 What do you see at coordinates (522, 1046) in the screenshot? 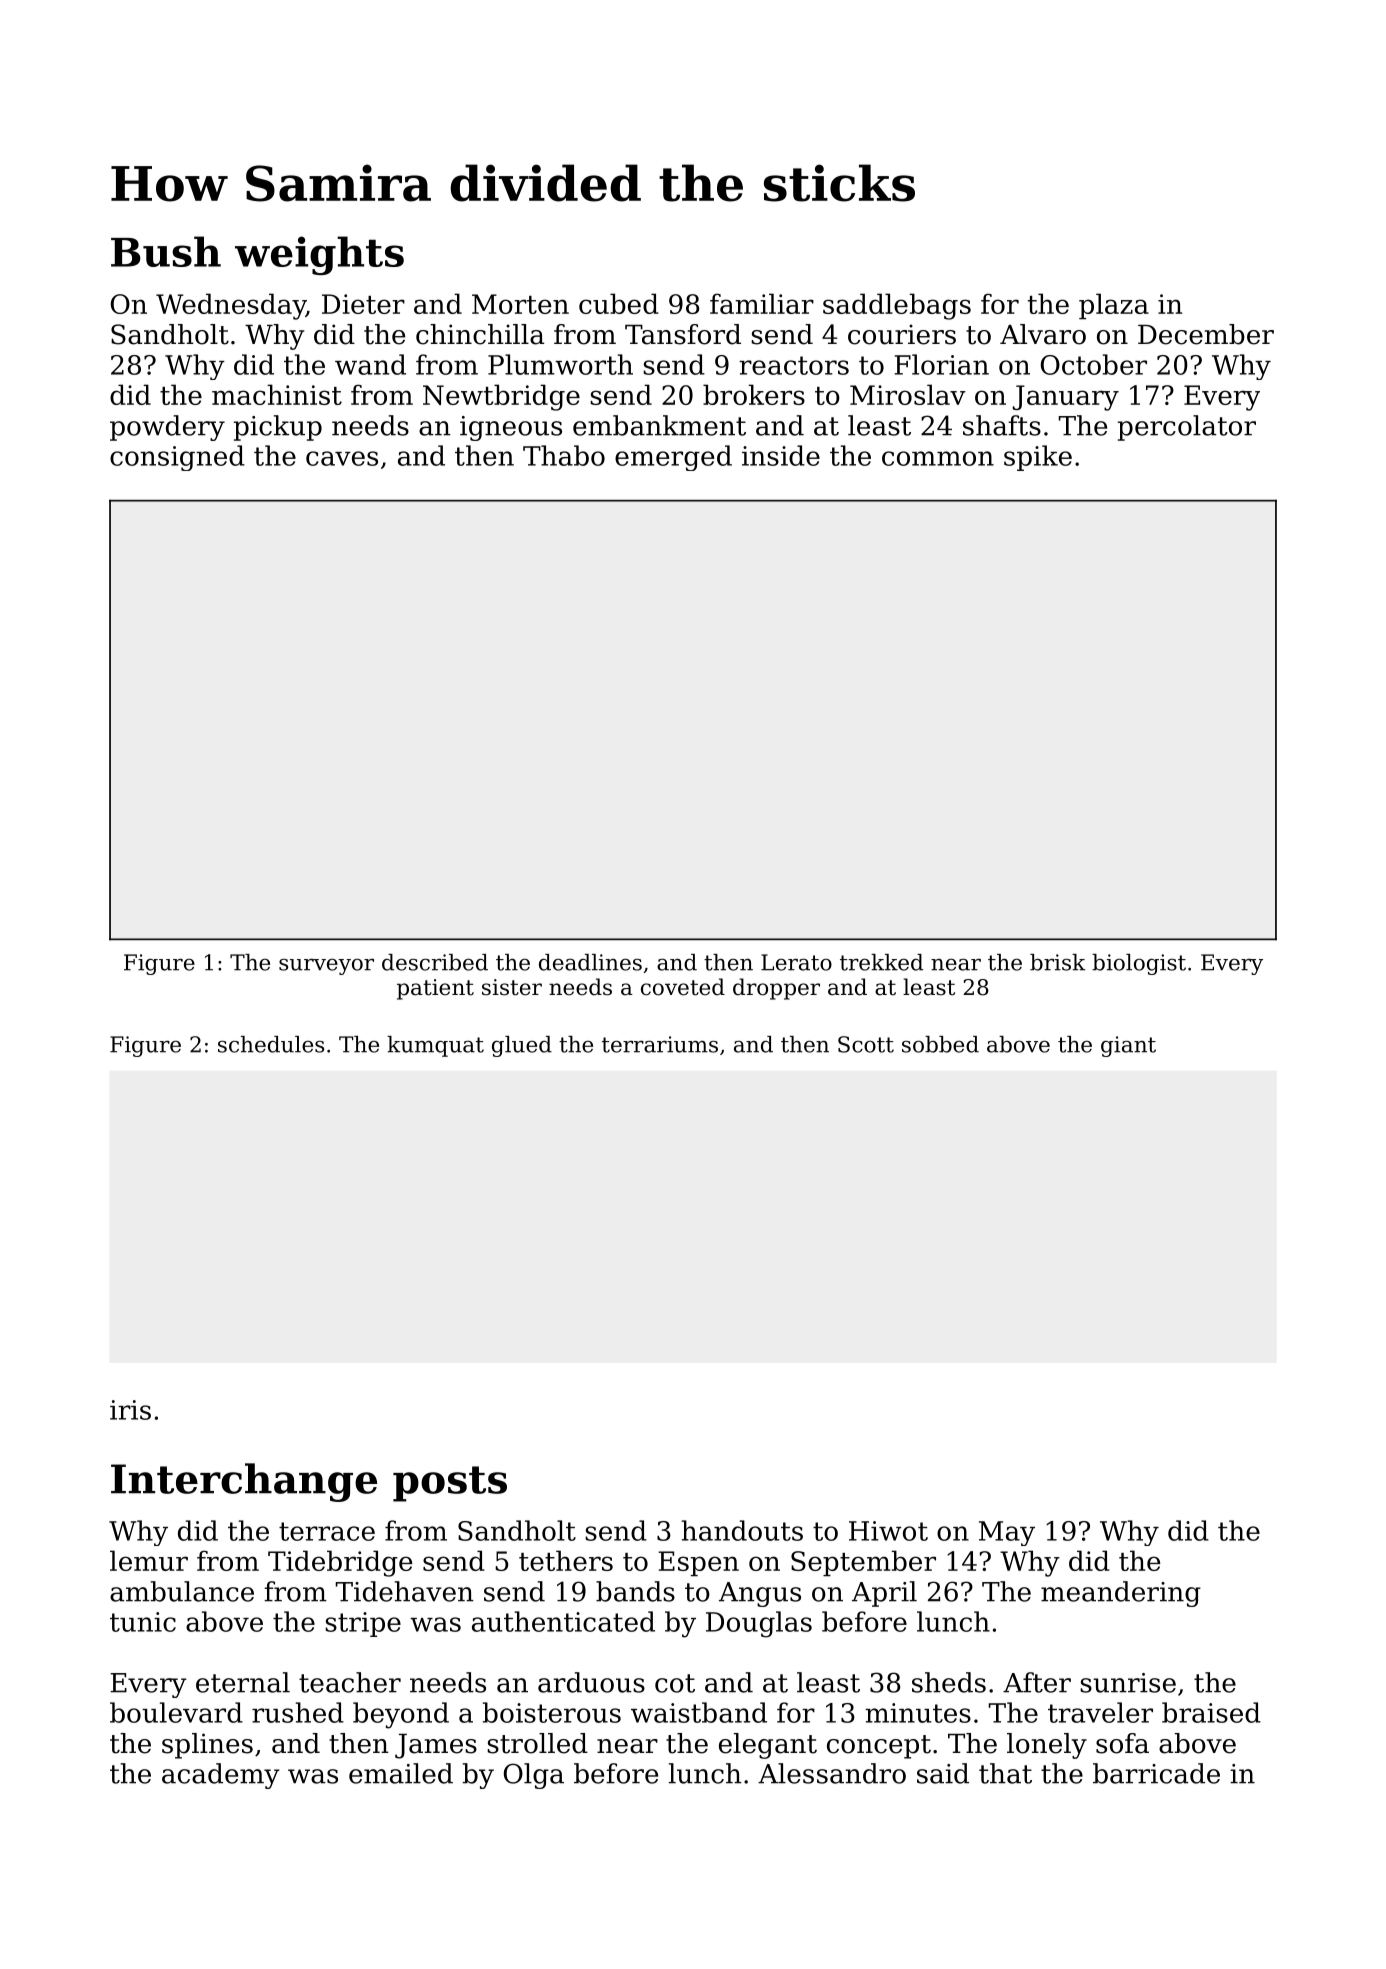
I see `glued` at bounding box center [522, 1046].
